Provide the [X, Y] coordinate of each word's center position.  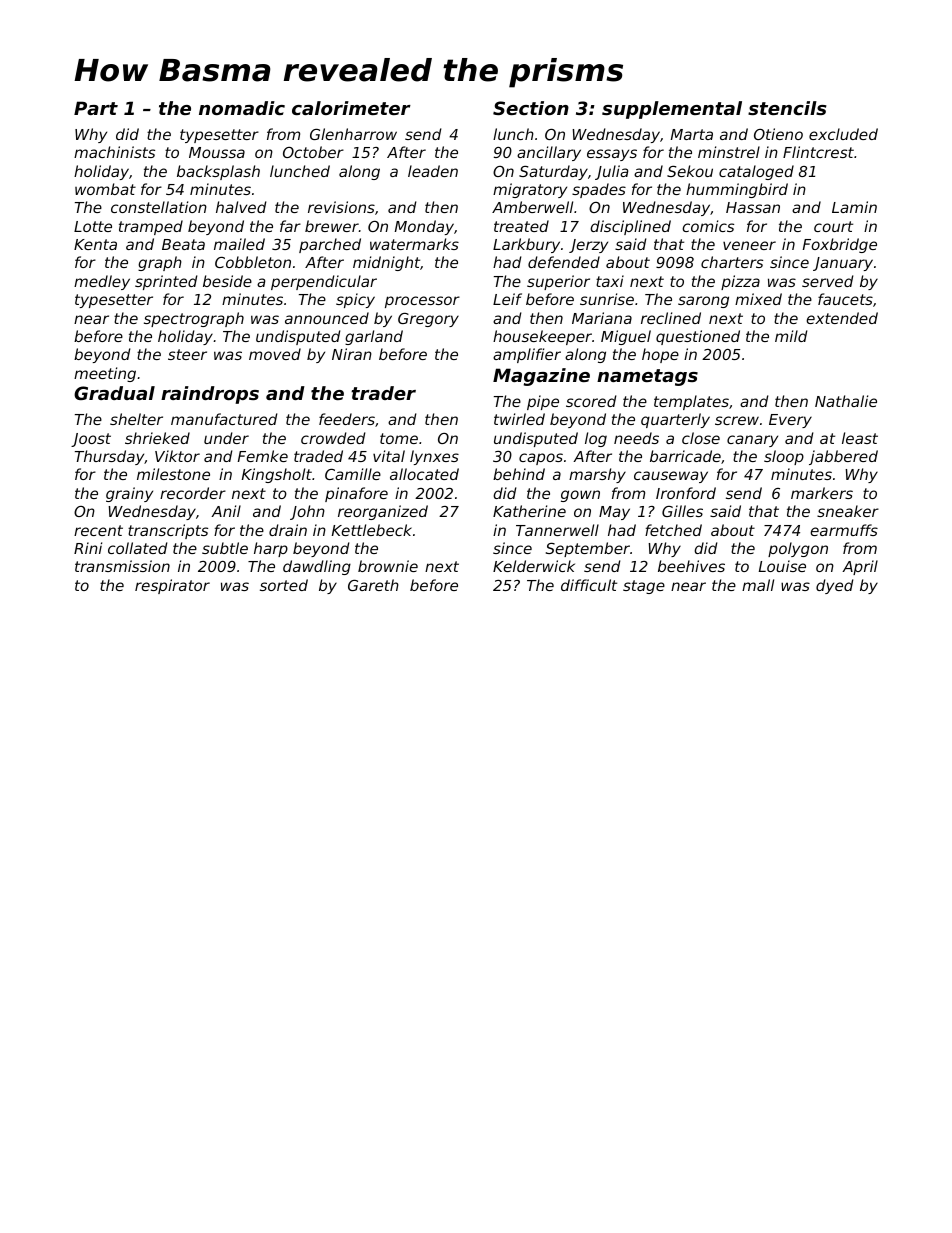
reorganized [383, 512]
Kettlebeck [372, 530]
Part [96, 108]
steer [187, 354]
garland [374, 337]
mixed [758, 299]
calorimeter [351, 108]
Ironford [686, 493]
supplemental [672, 110]
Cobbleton [253, 262]
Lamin [854, 207]
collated [138, 548]
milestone [173, 474]
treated [521, 226]
